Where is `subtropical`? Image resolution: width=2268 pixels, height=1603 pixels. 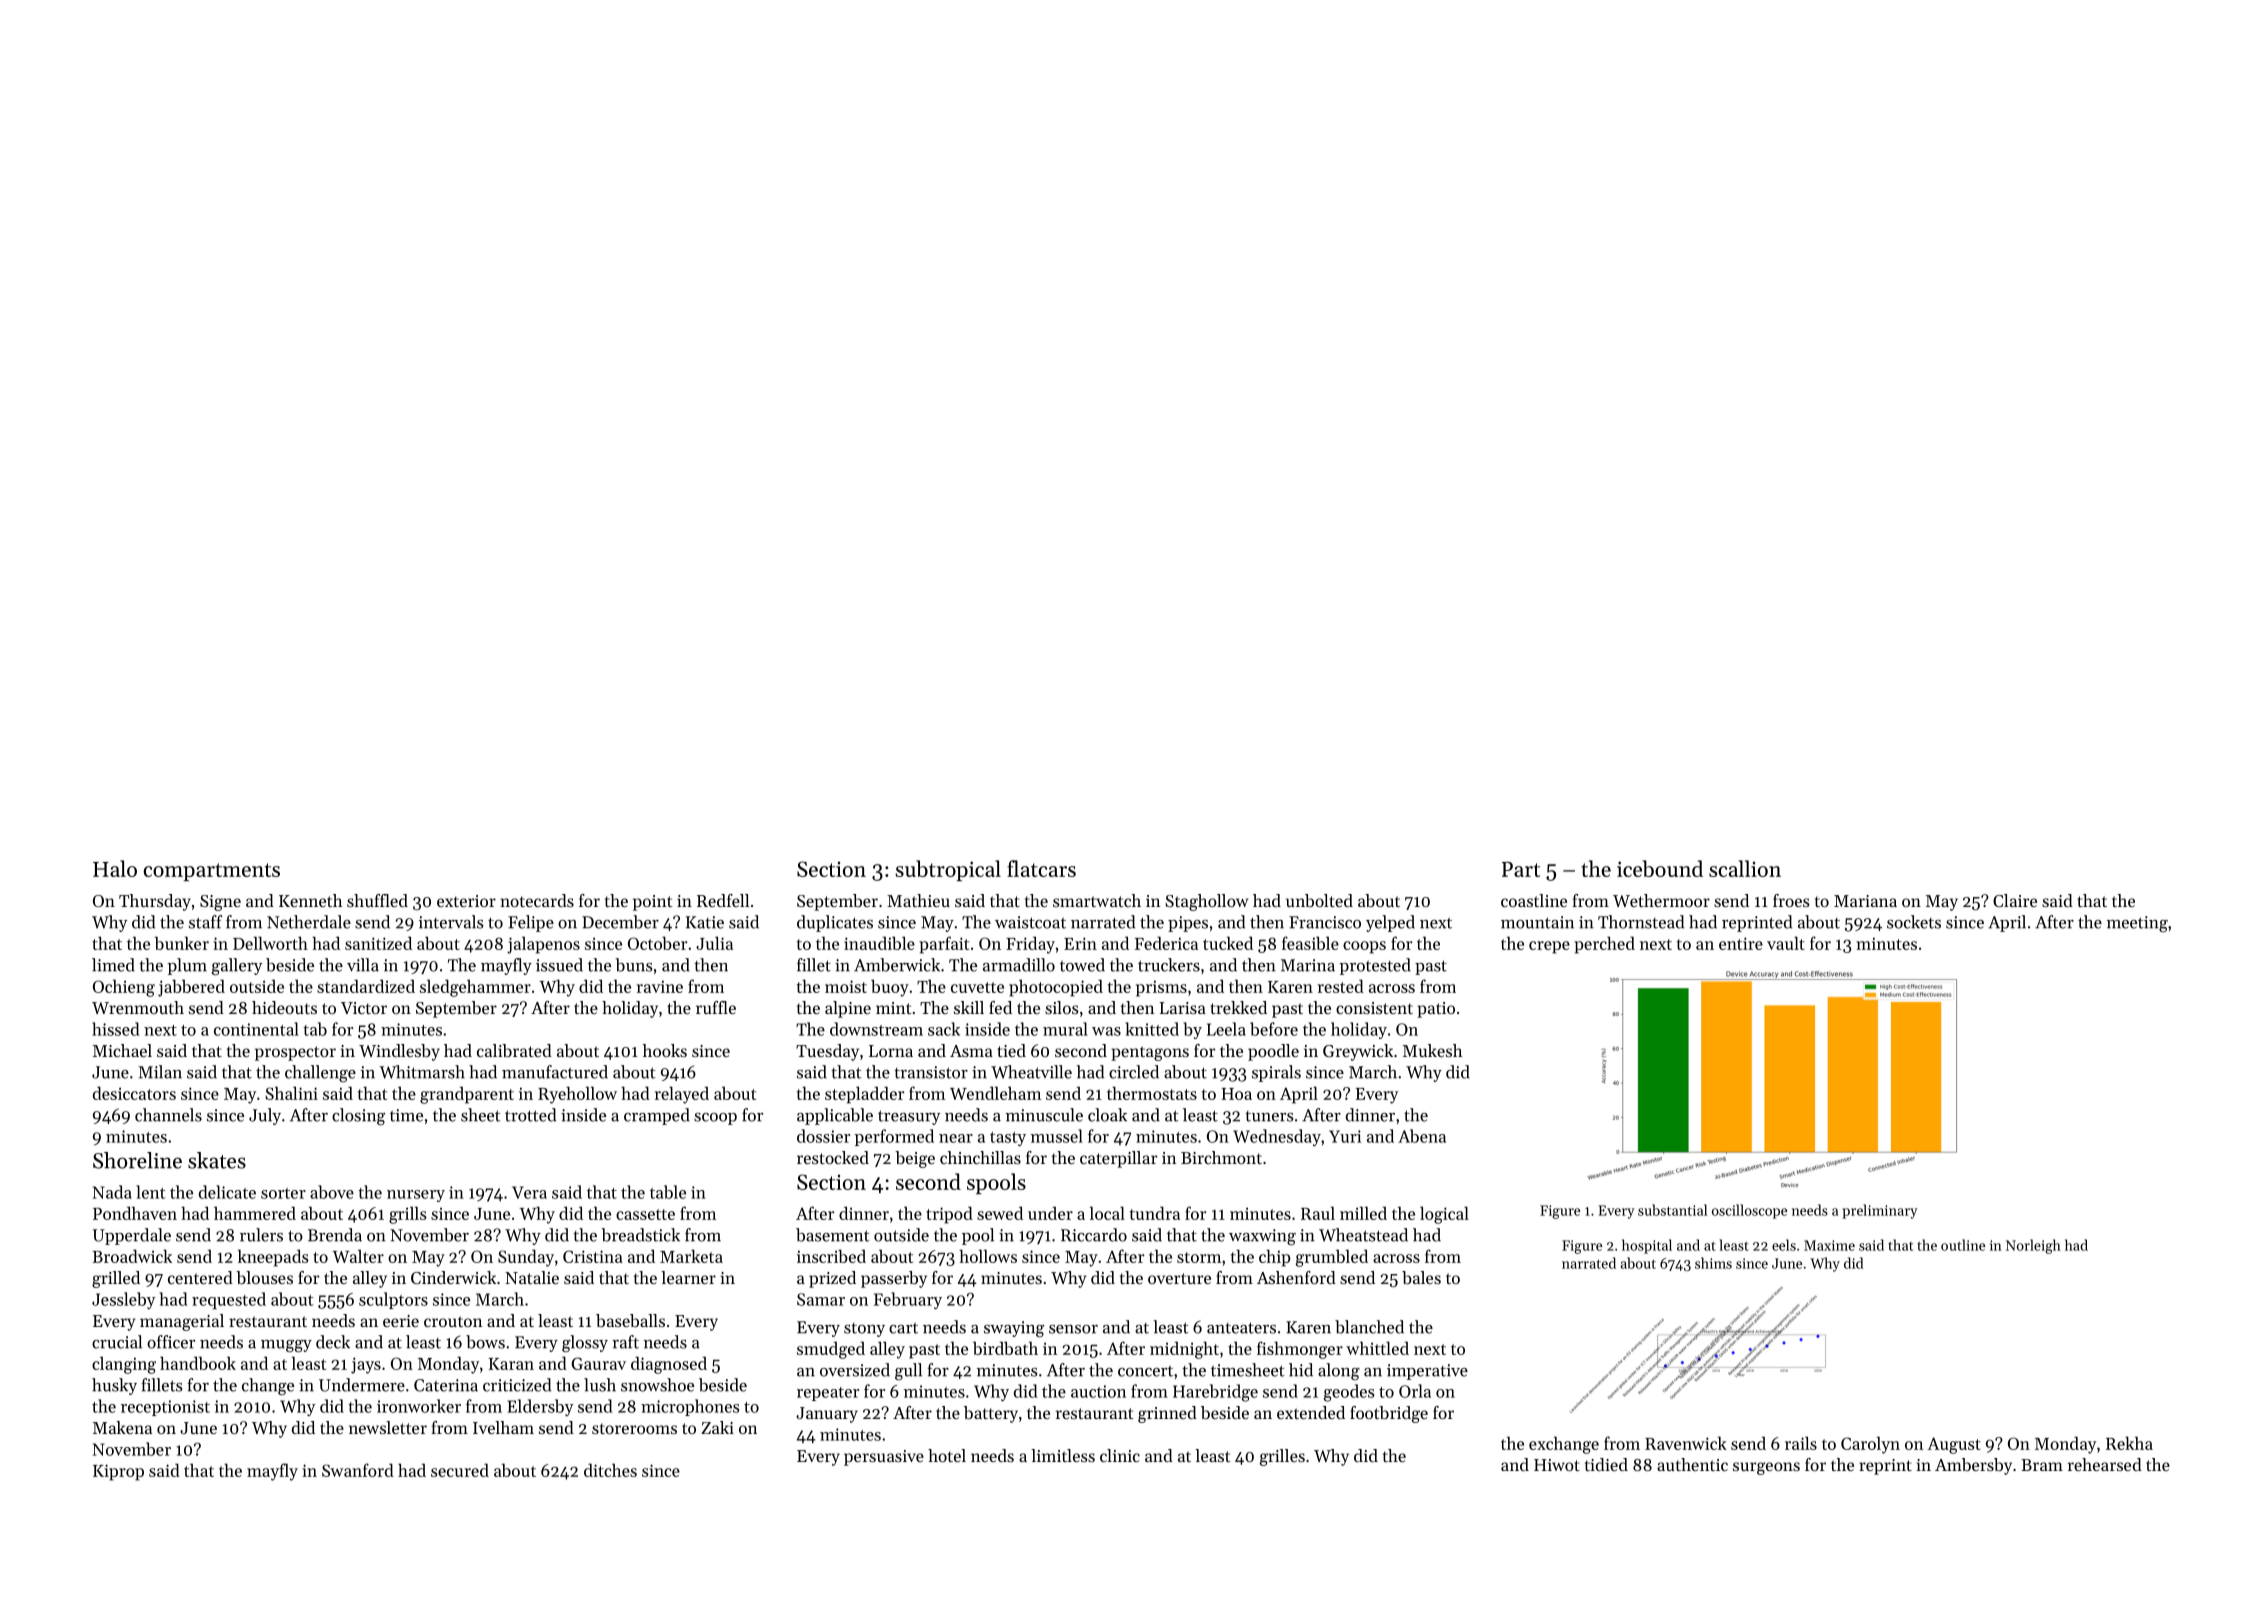 subtropical is located at coordinates (948, 870).
